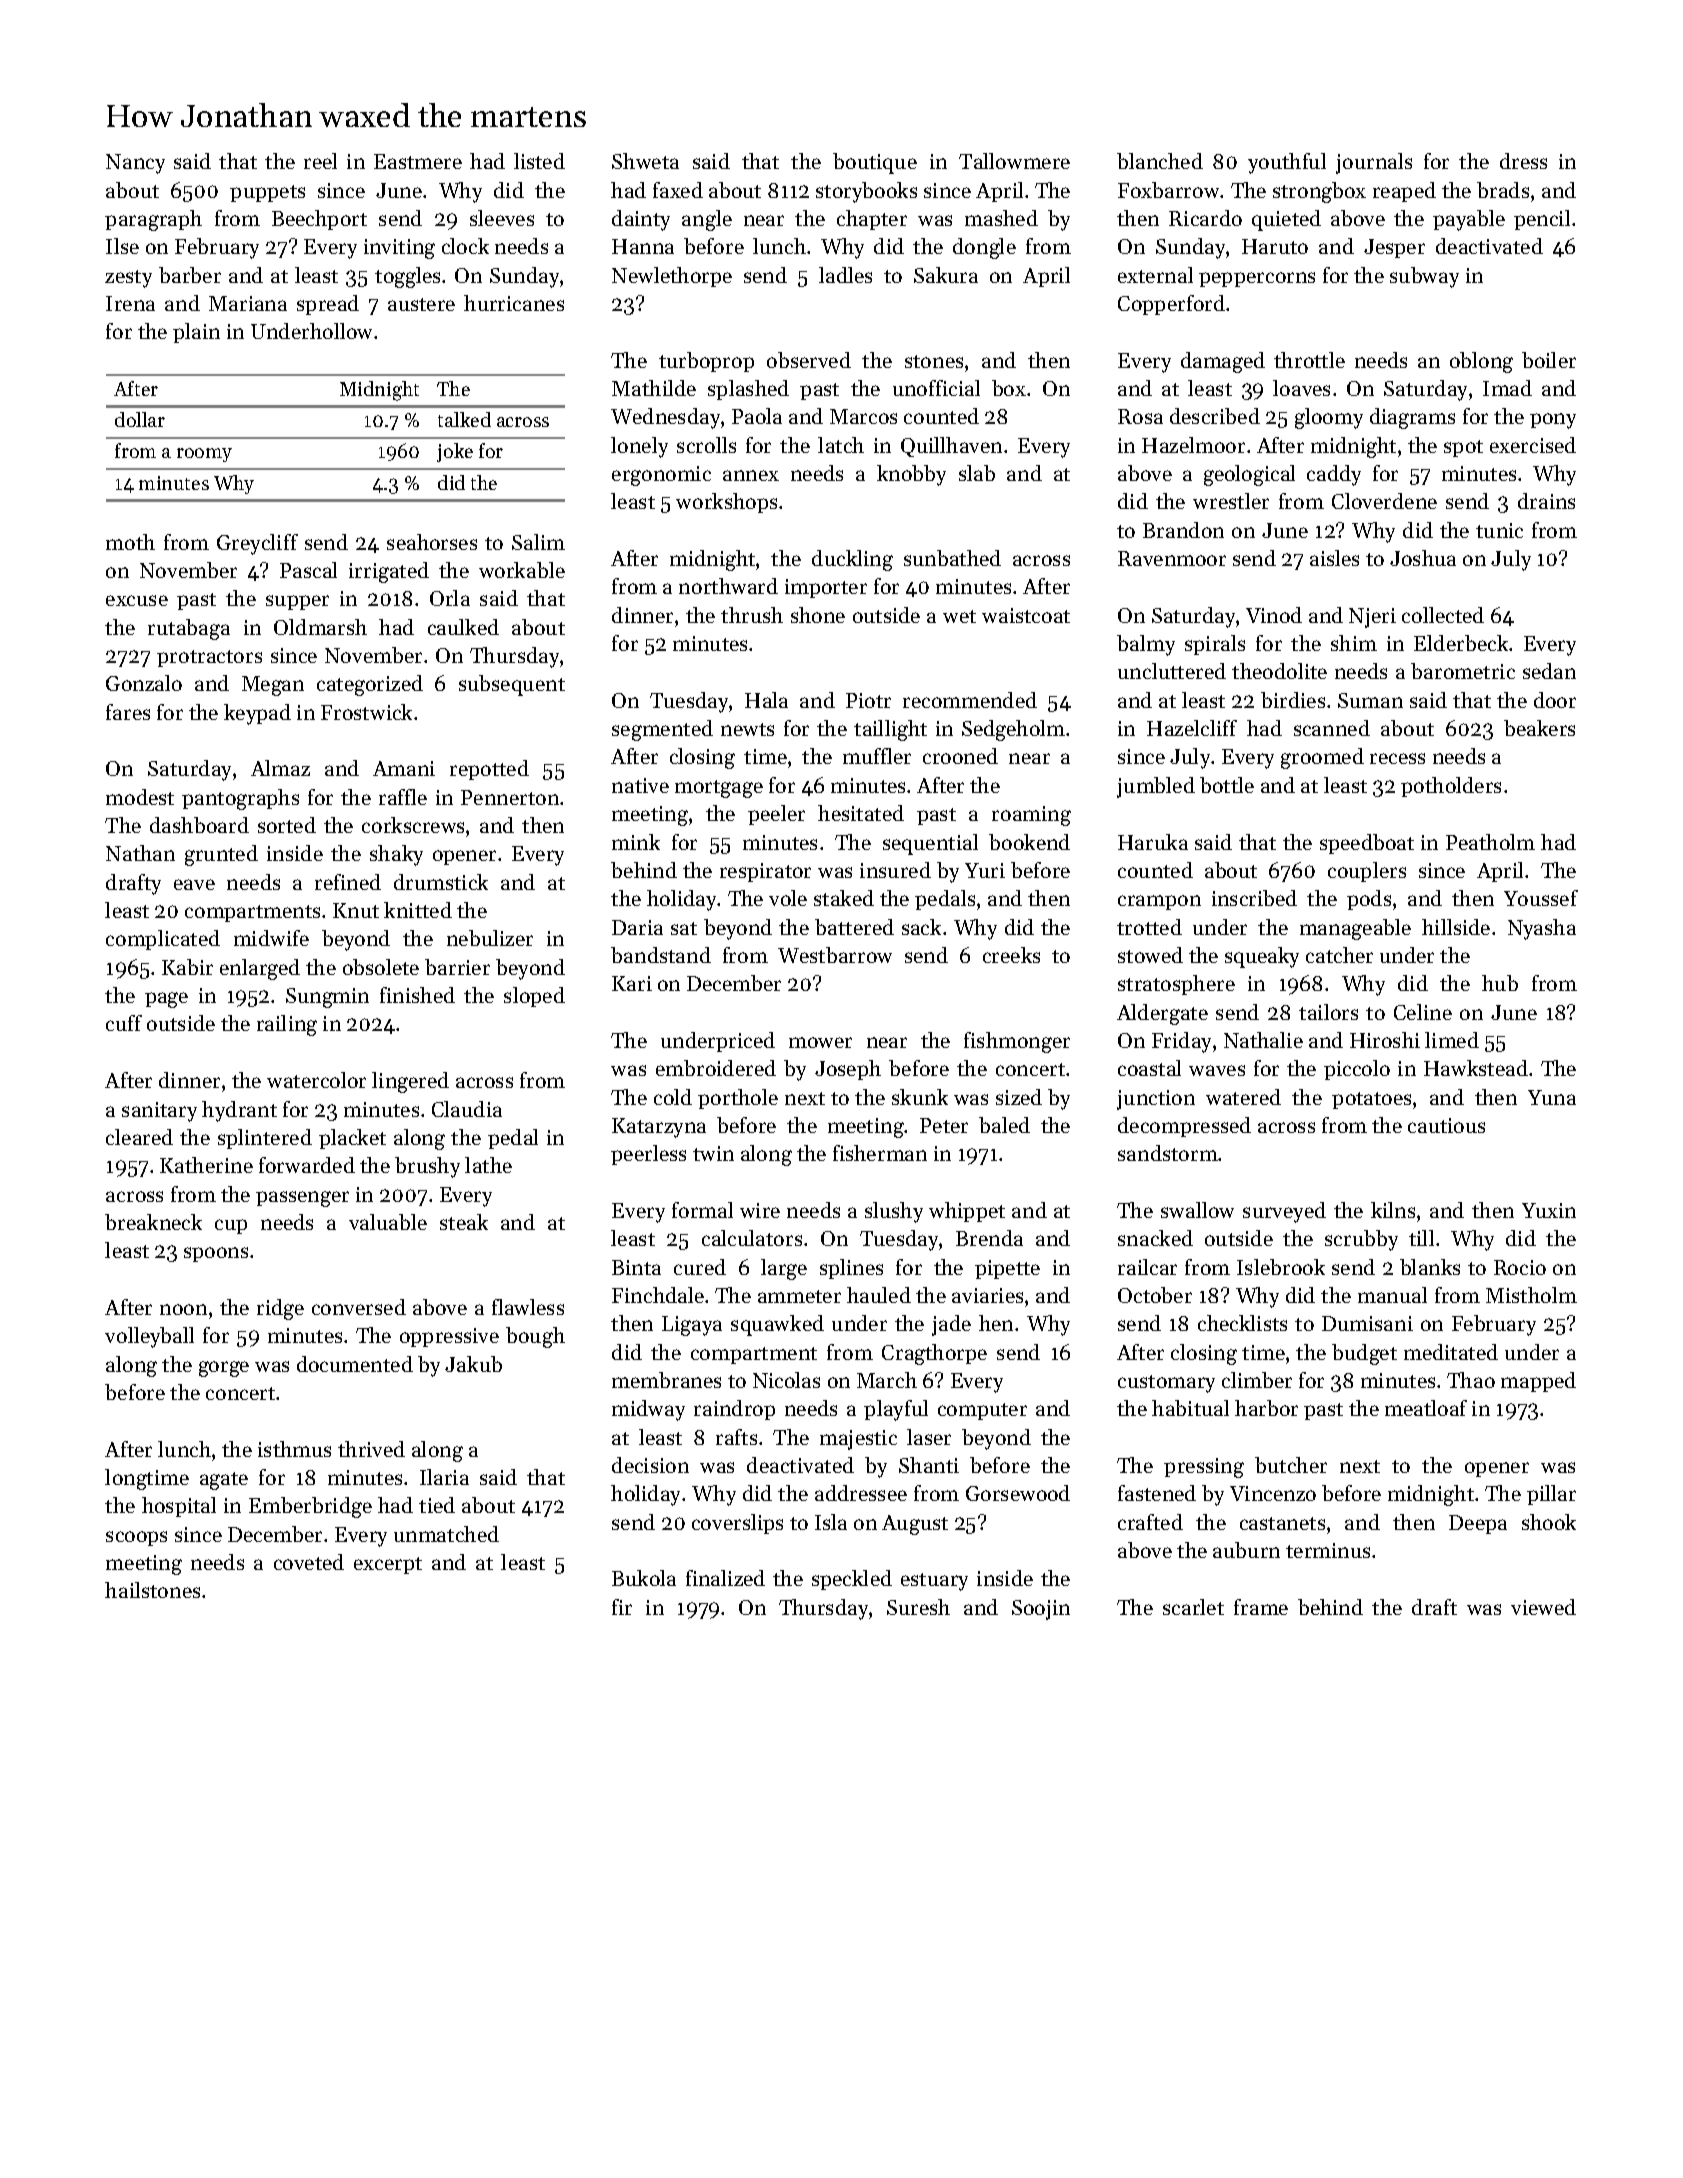 The height and width of the document is (2178, 1683). I want to click on brads, so click(1503, 190).
